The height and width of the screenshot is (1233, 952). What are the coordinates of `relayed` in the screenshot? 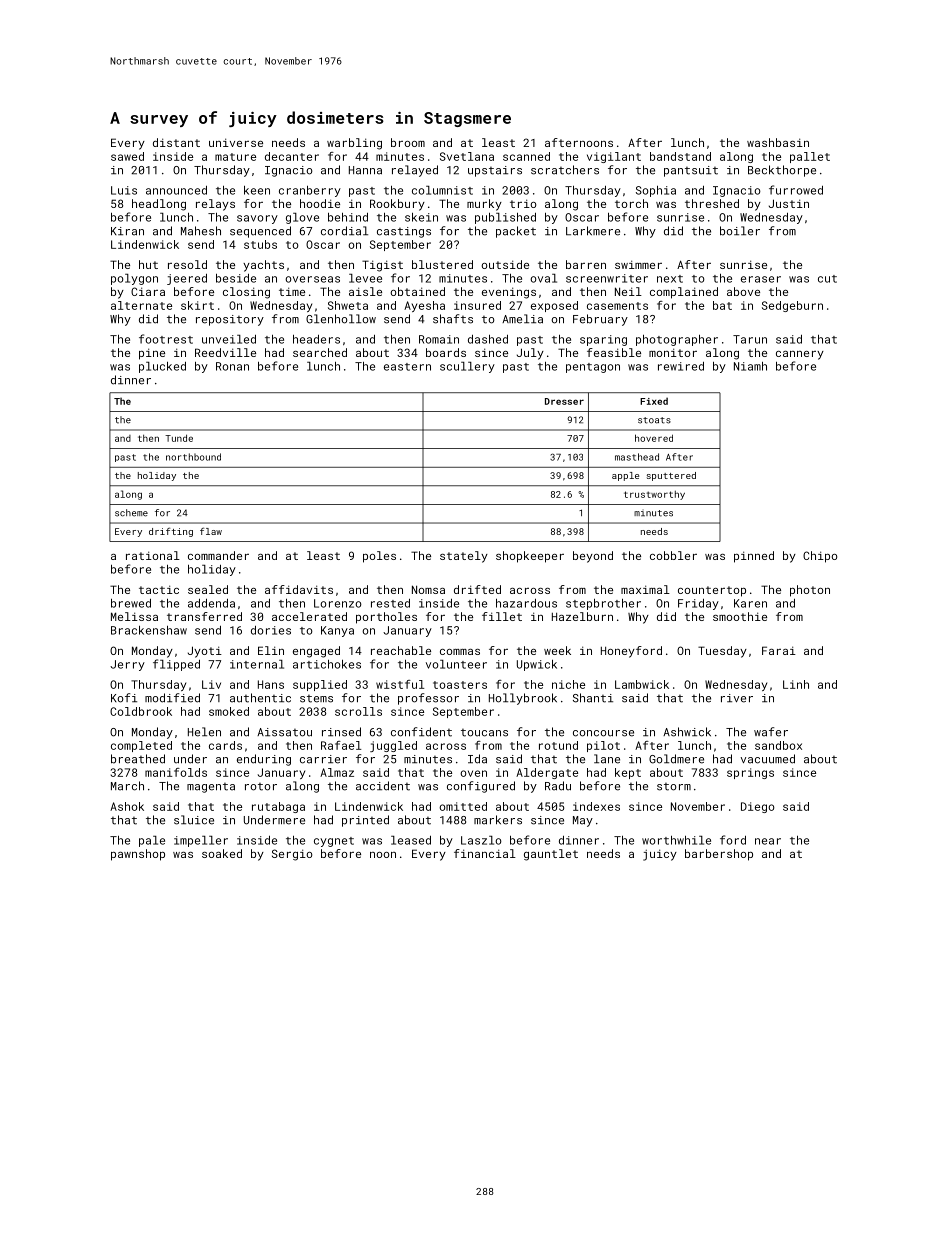 It's located at (415, 171).
